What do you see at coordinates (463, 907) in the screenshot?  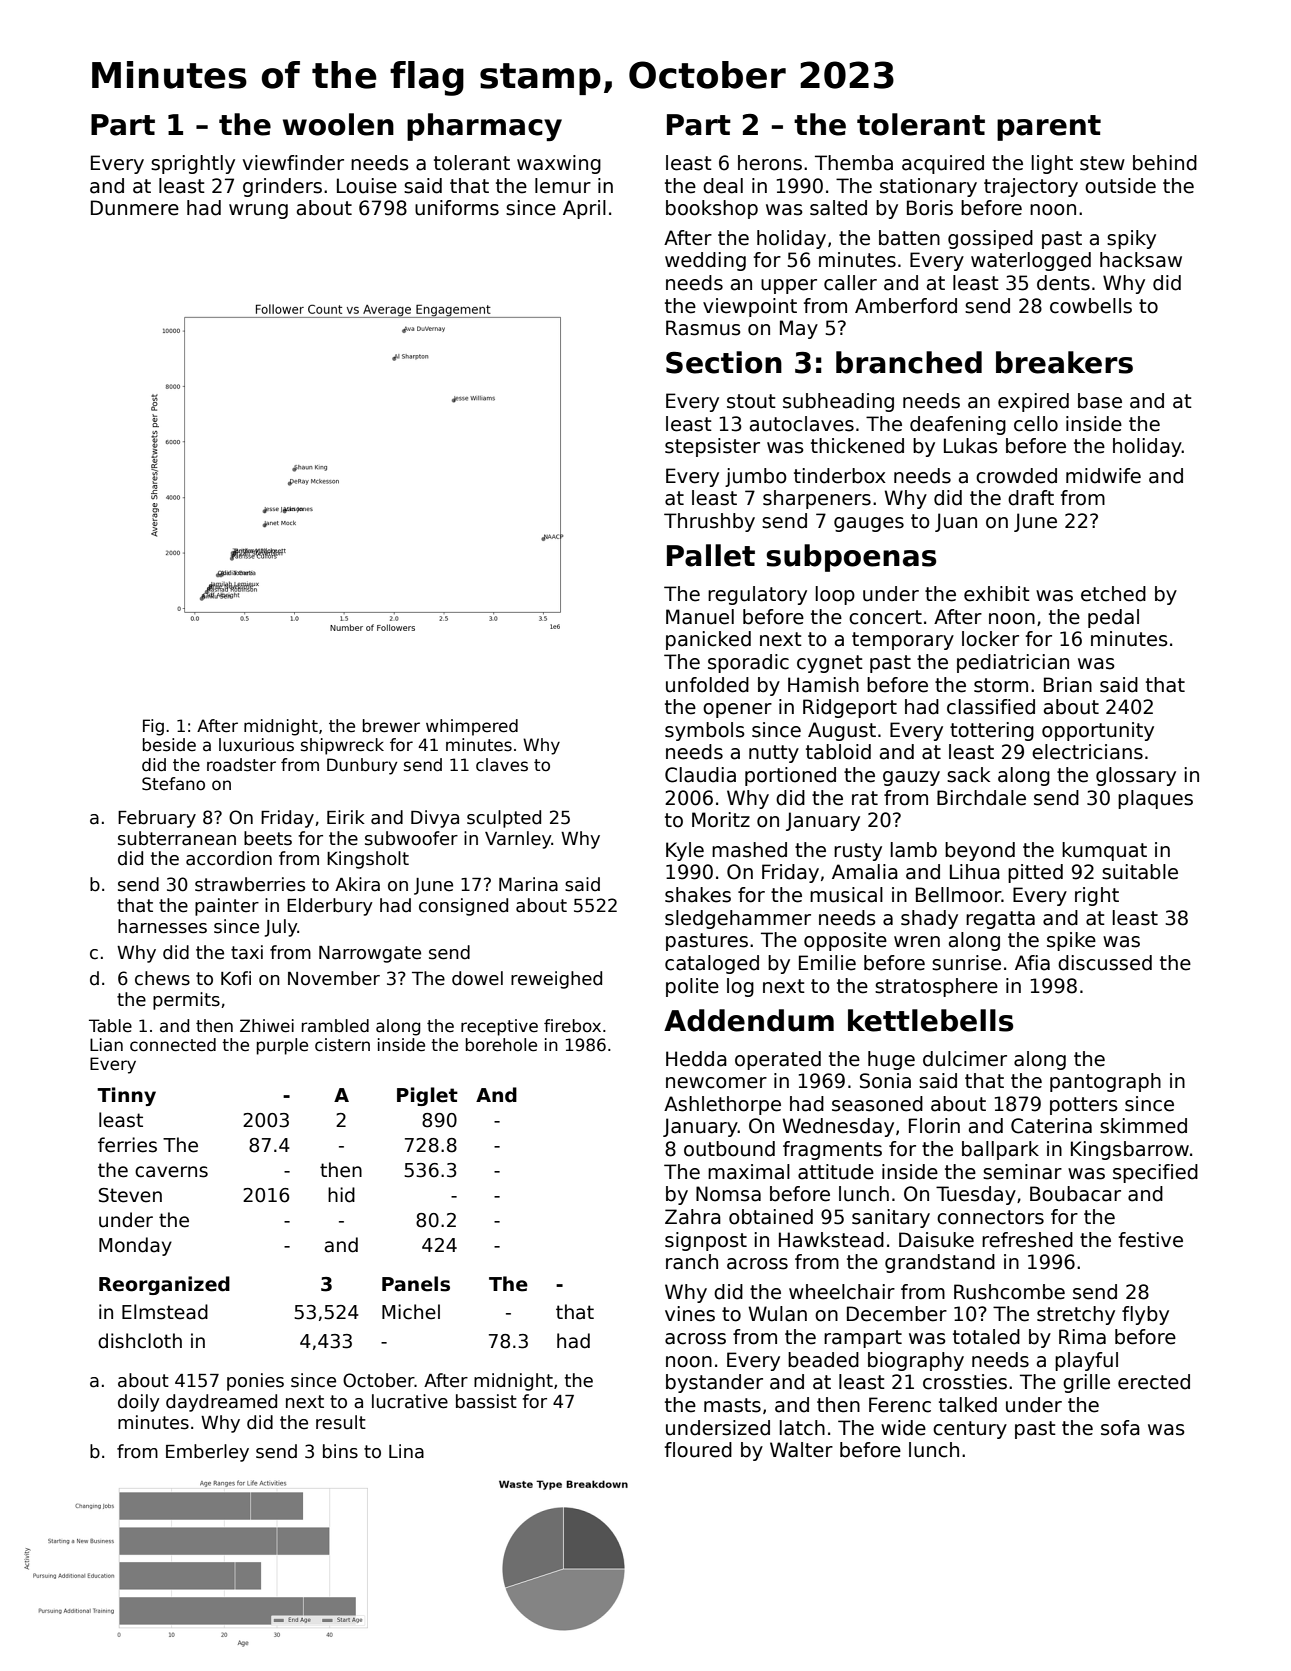 I see `consigned` at bounding box center [463, 907].
